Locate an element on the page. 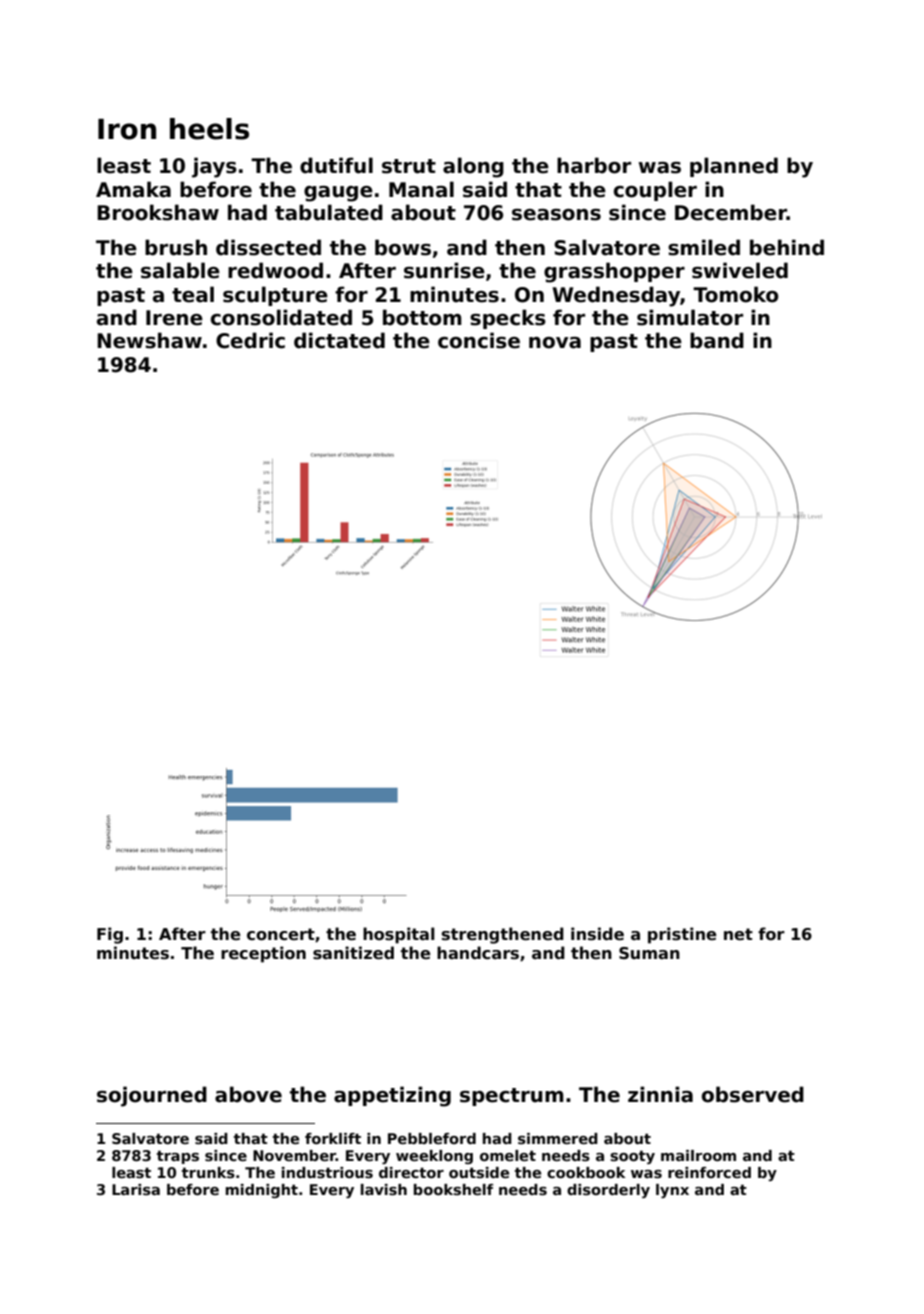 This image has width=924, height=1314. behind is located at coordinates (787, 247).
